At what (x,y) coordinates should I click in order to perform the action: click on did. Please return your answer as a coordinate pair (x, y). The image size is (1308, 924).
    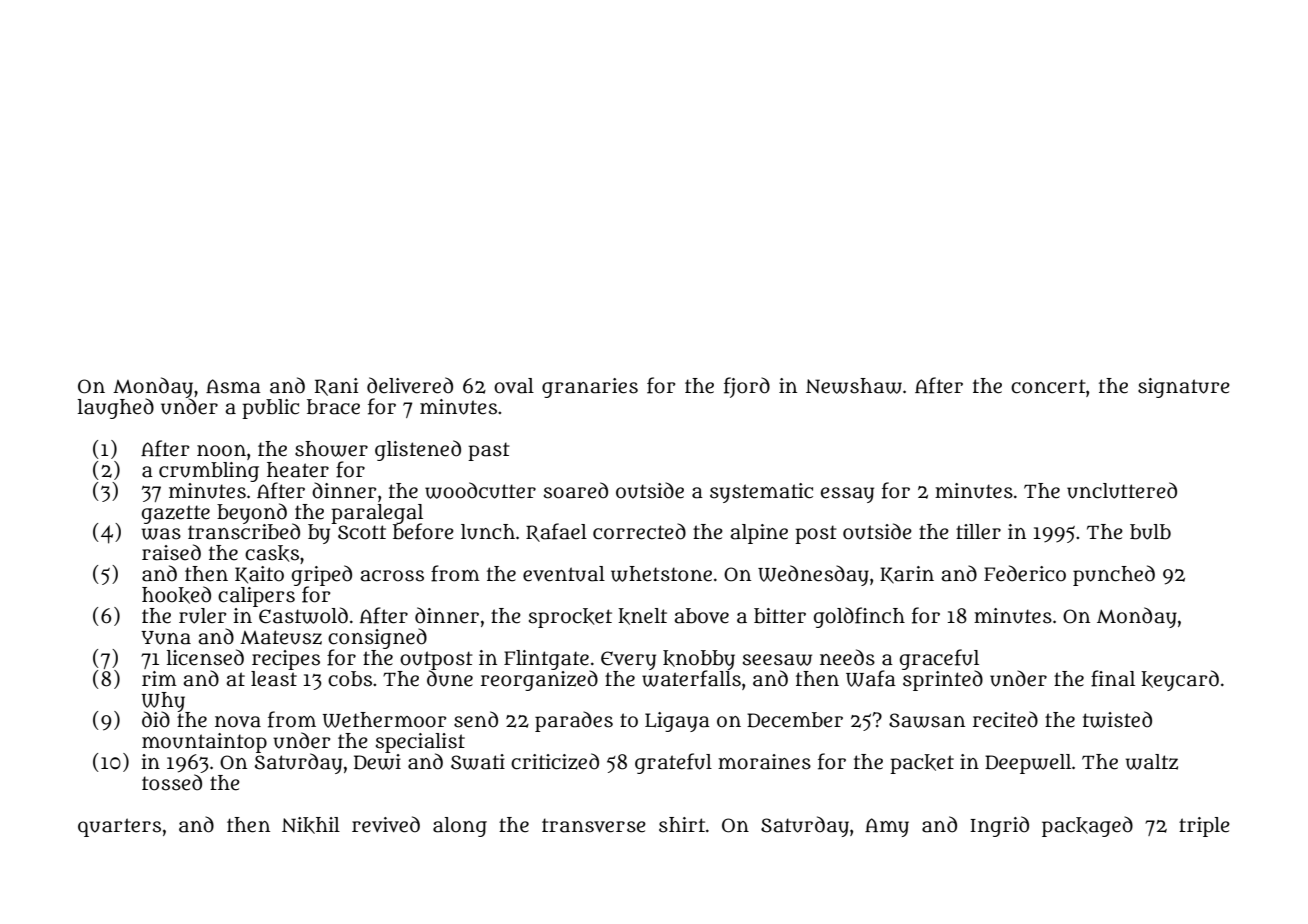
    Looking at the image, I should click on (156, 719).
